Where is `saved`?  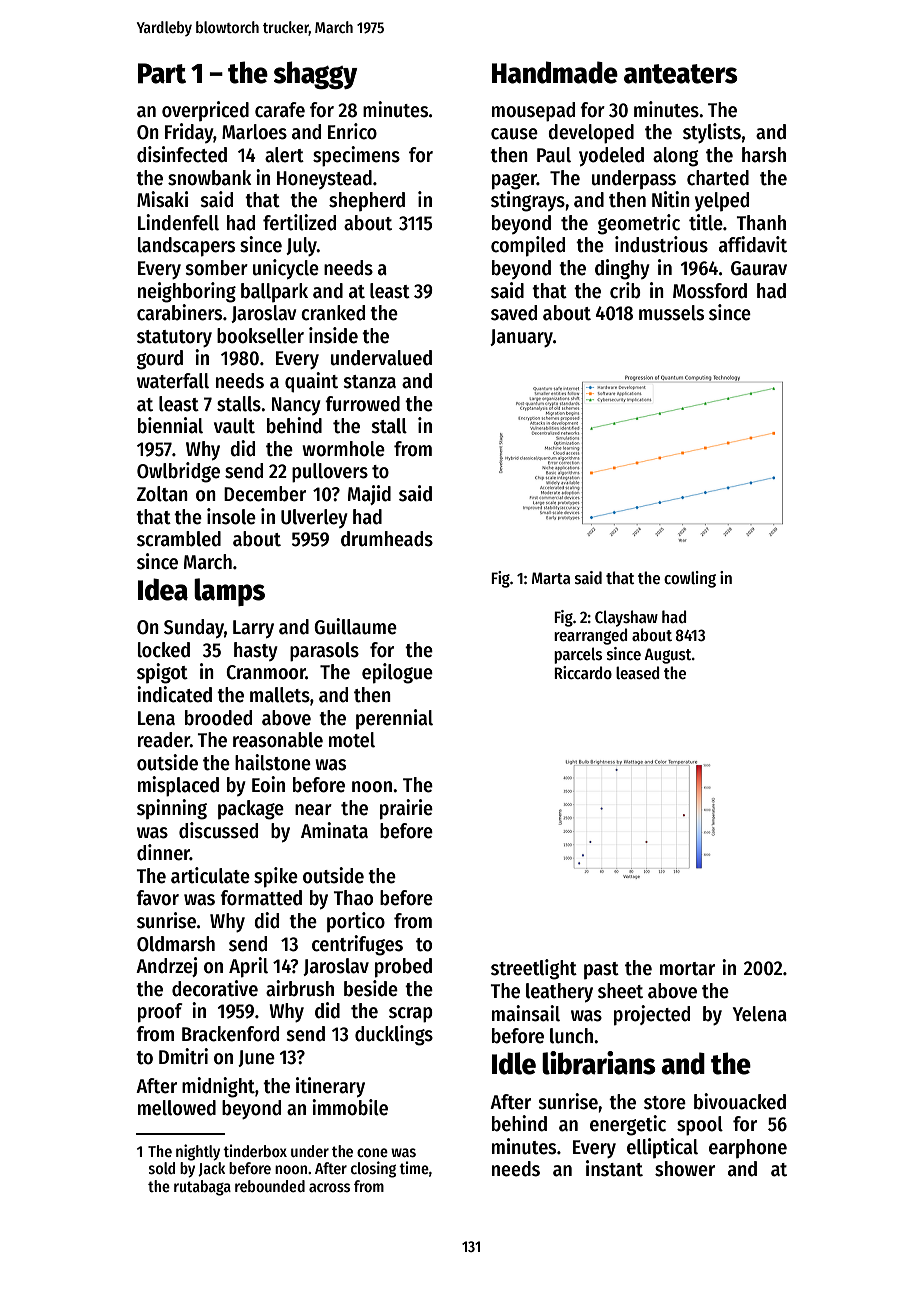 saved is located at coordinates (514, 313).
